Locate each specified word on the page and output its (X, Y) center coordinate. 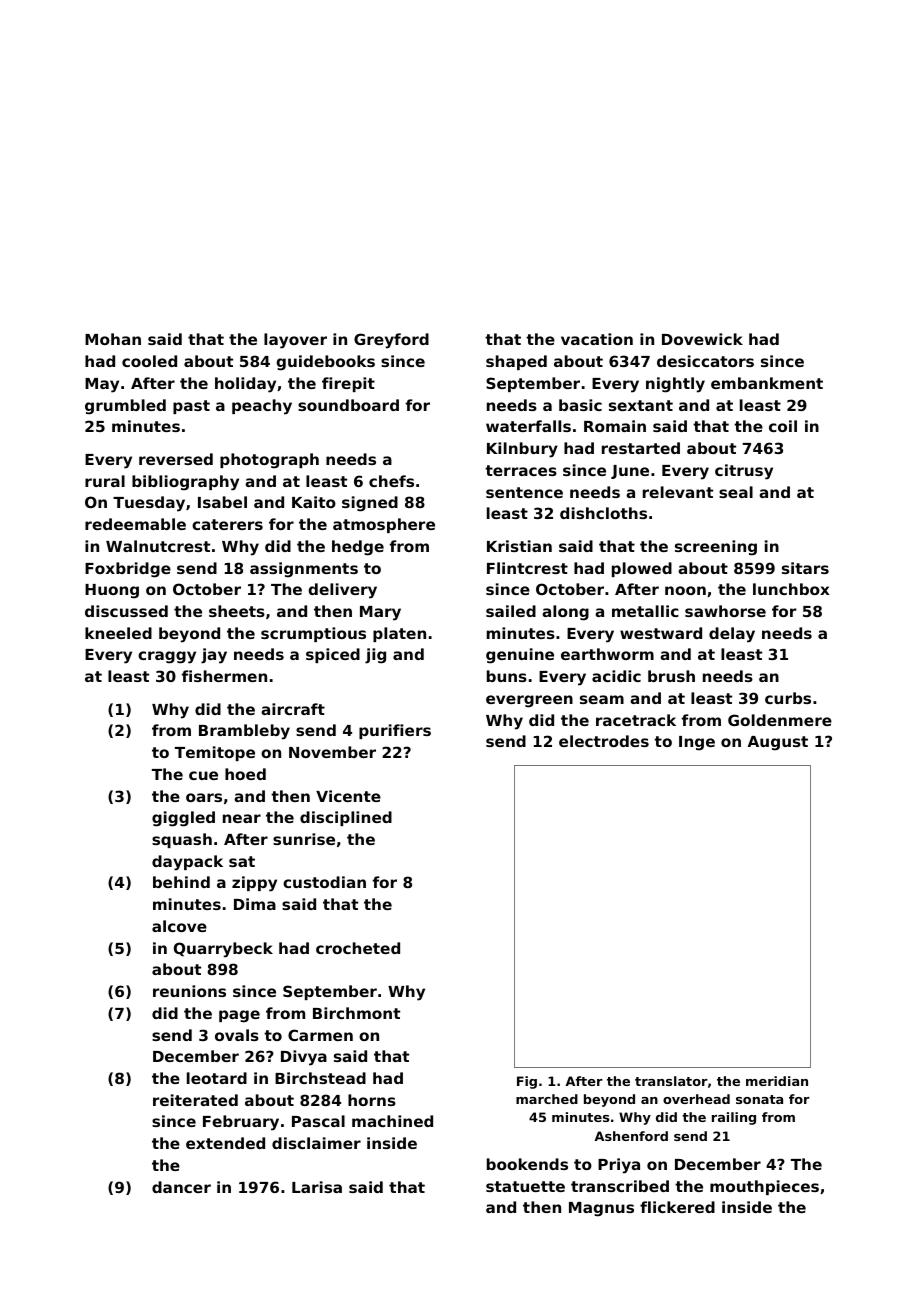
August (778, 743)
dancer (181, 1187)
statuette (525, 1186)
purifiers (395, 731)
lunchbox (791, 589)
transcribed (620, 1186)
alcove (179, 926)
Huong (112, 591)
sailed (511, 611)
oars (204, 797)
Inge (697, 743)
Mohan (113, 339)
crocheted (358, 948)
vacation (597, 339)
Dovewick (702, 339)
